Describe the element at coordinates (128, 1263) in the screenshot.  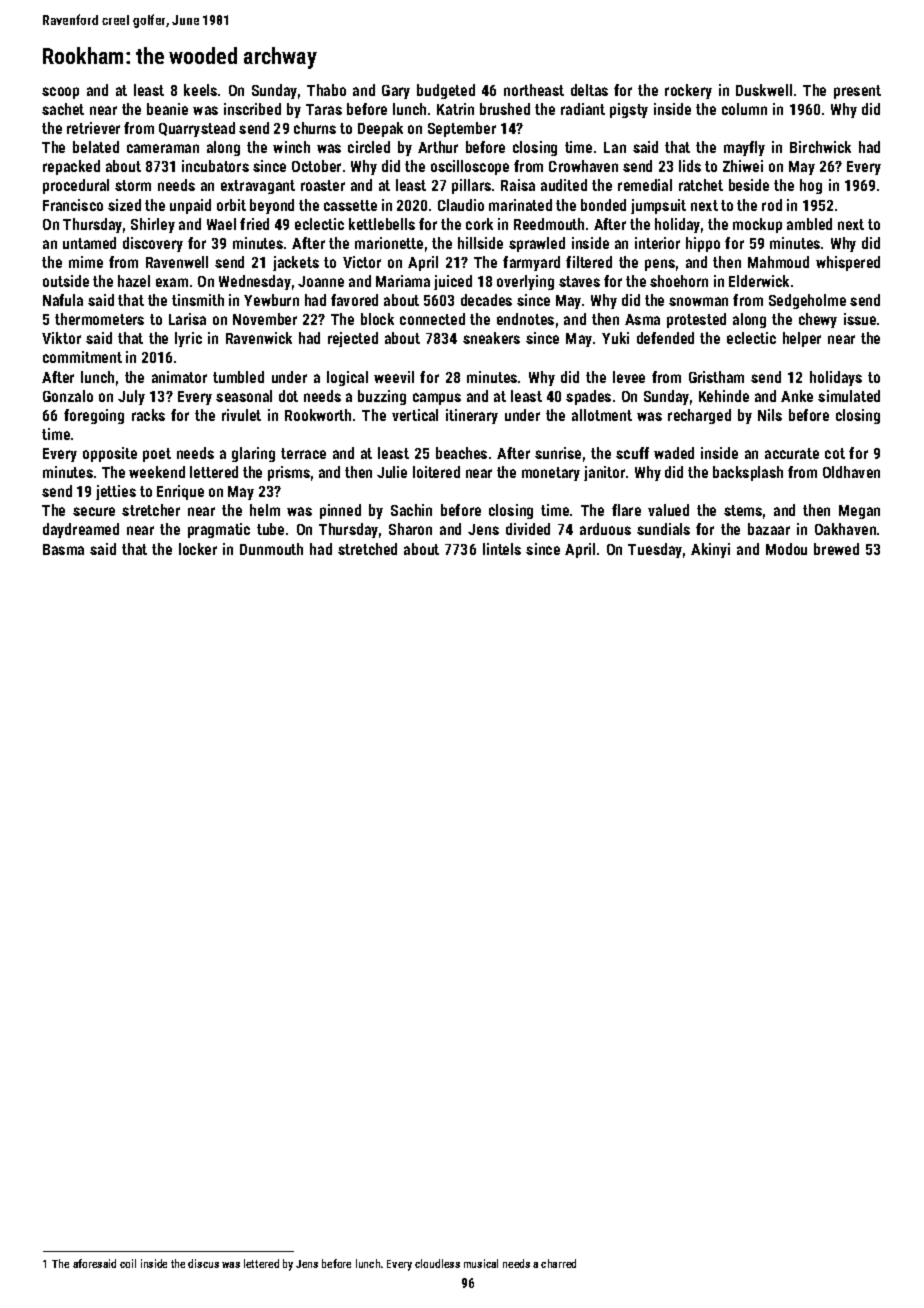
I see `coil` at that location.
